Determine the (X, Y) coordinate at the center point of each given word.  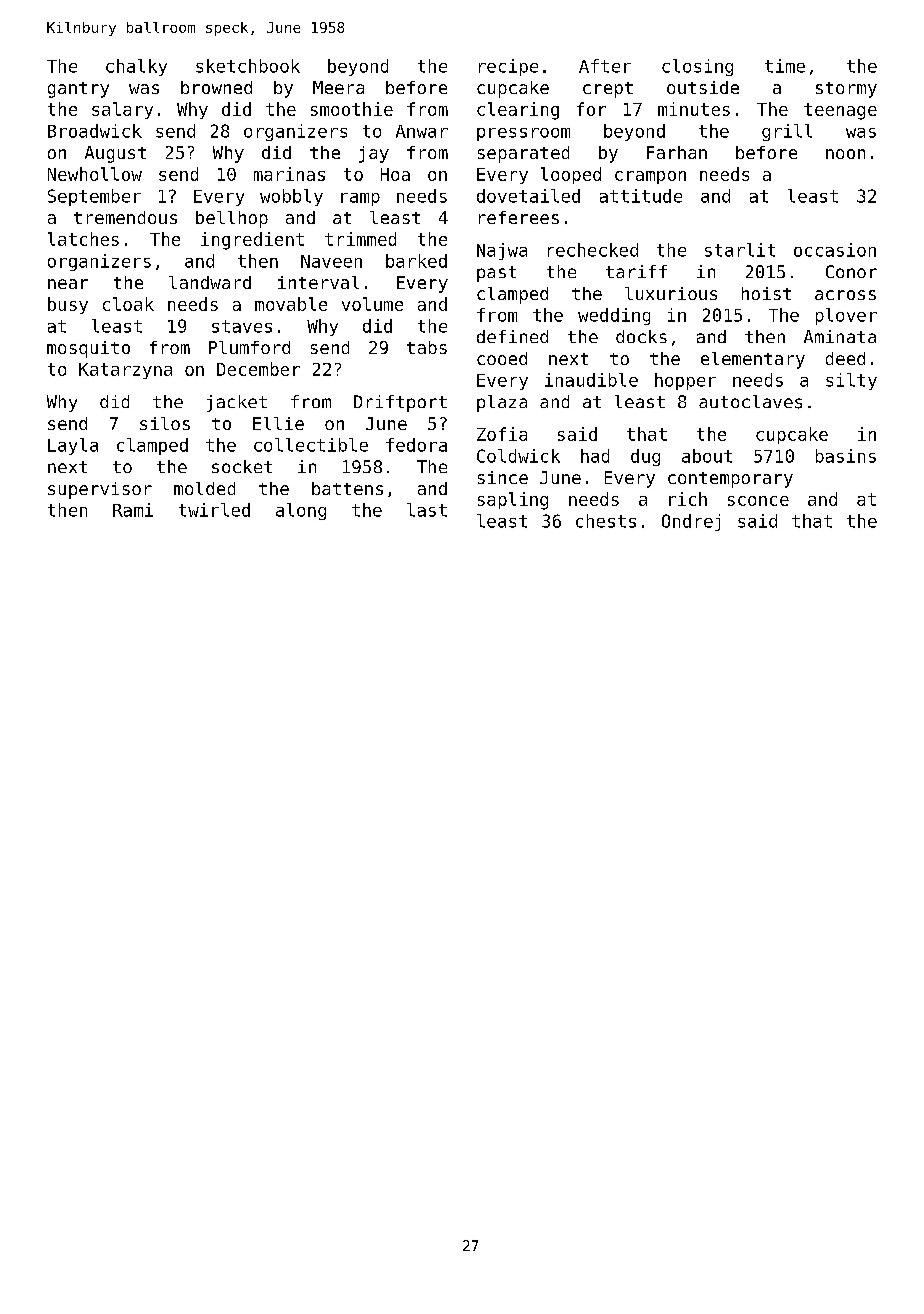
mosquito (88, 349)
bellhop (232, 219)
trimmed (360, 239)
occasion (835, 250)
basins (846, 456)
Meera (338, 87)
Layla (73, 446)
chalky (136, 67)
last (427, 510)
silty (851, 381)
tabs (427, 347)
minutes (694, 109)
